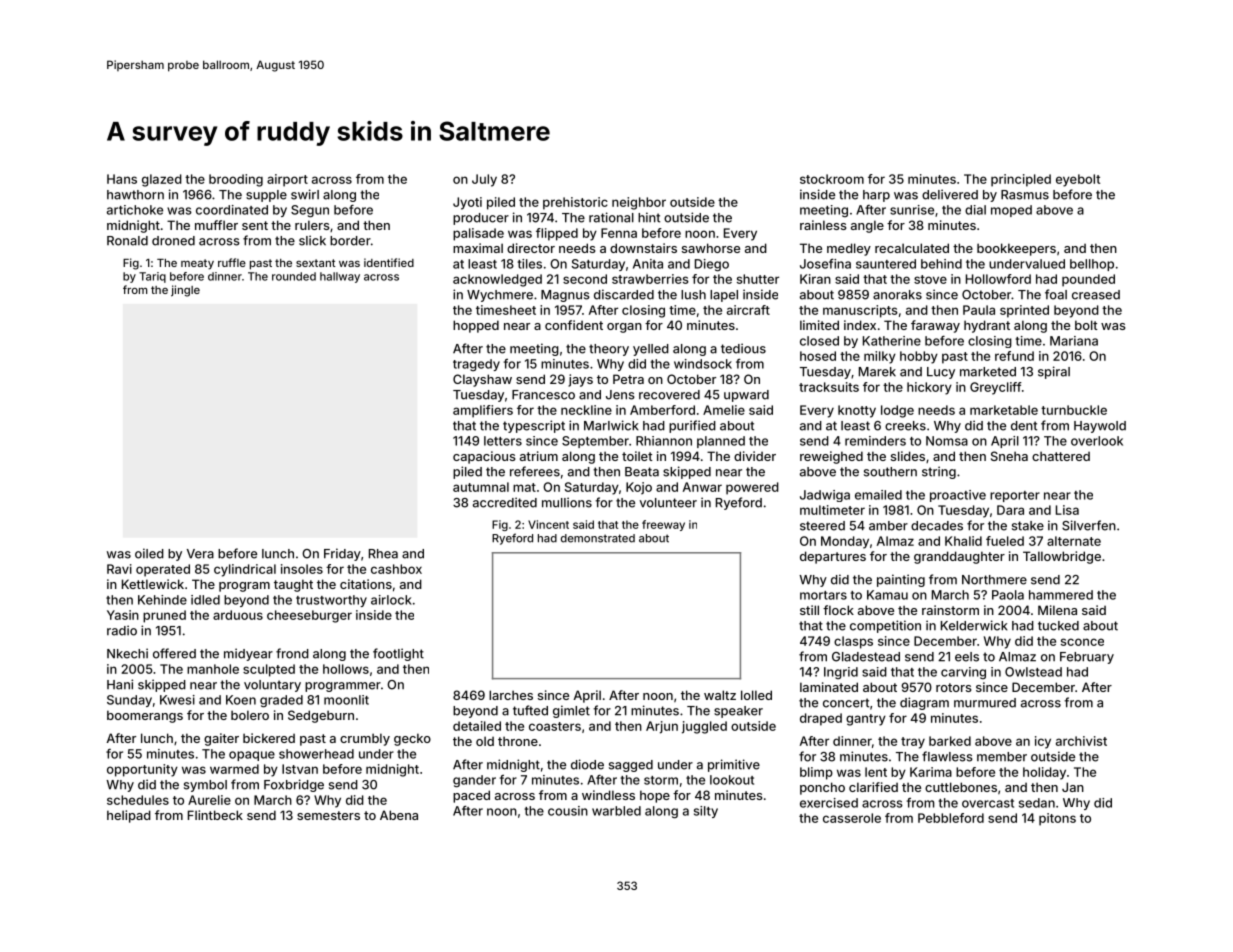 The height and width of the screenshot is (952, 1233). Describe the element at coordinates (350, 241) in the screenshot. I see `border` at that location.
